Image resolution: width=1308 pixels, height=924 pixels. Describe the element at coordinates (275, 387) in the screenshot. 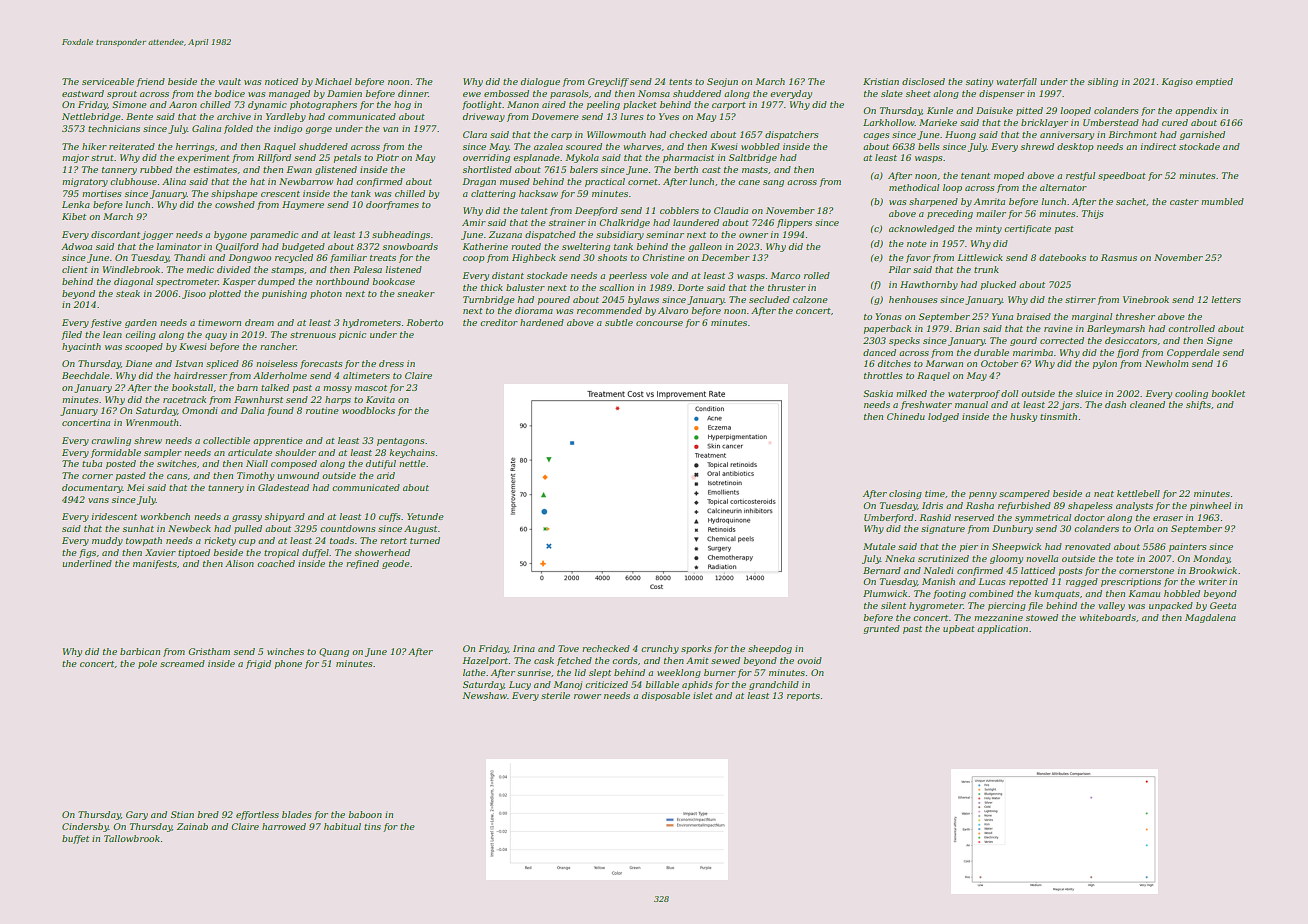

I see `talked` at that location.
